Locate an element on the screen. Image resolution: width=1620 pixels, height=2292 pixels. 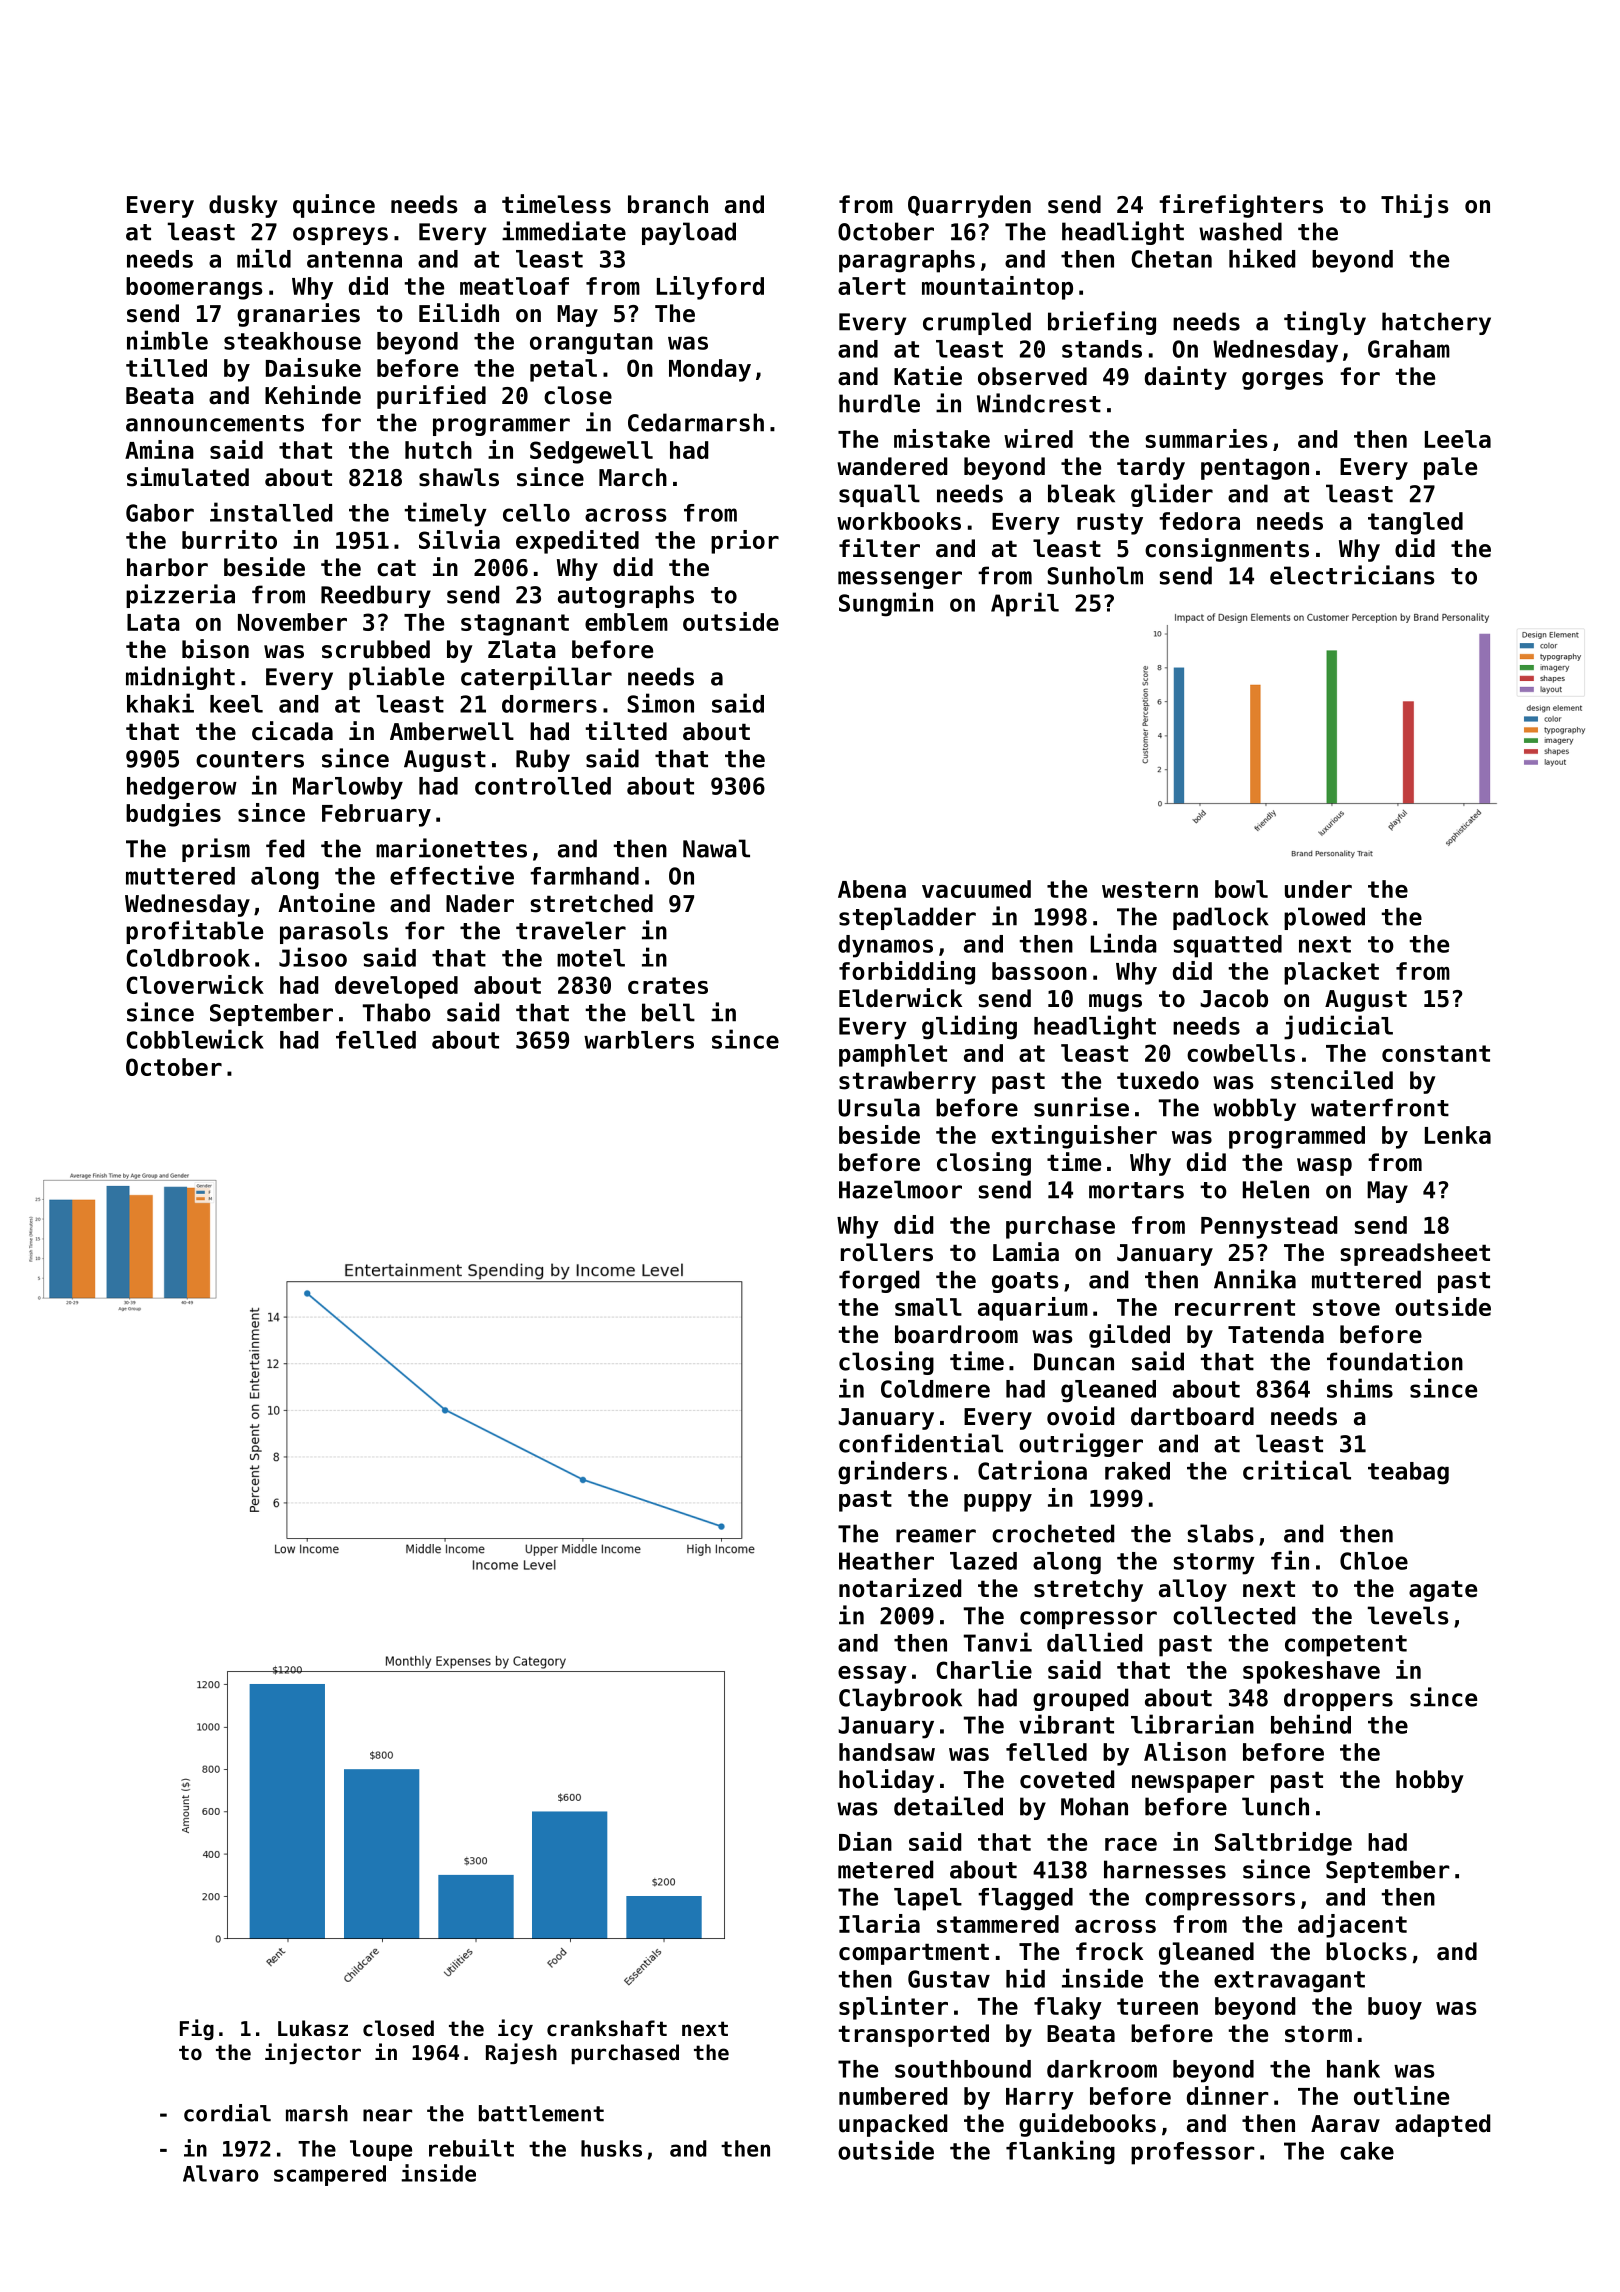
squatted is located at coordinates (1227, 946).
